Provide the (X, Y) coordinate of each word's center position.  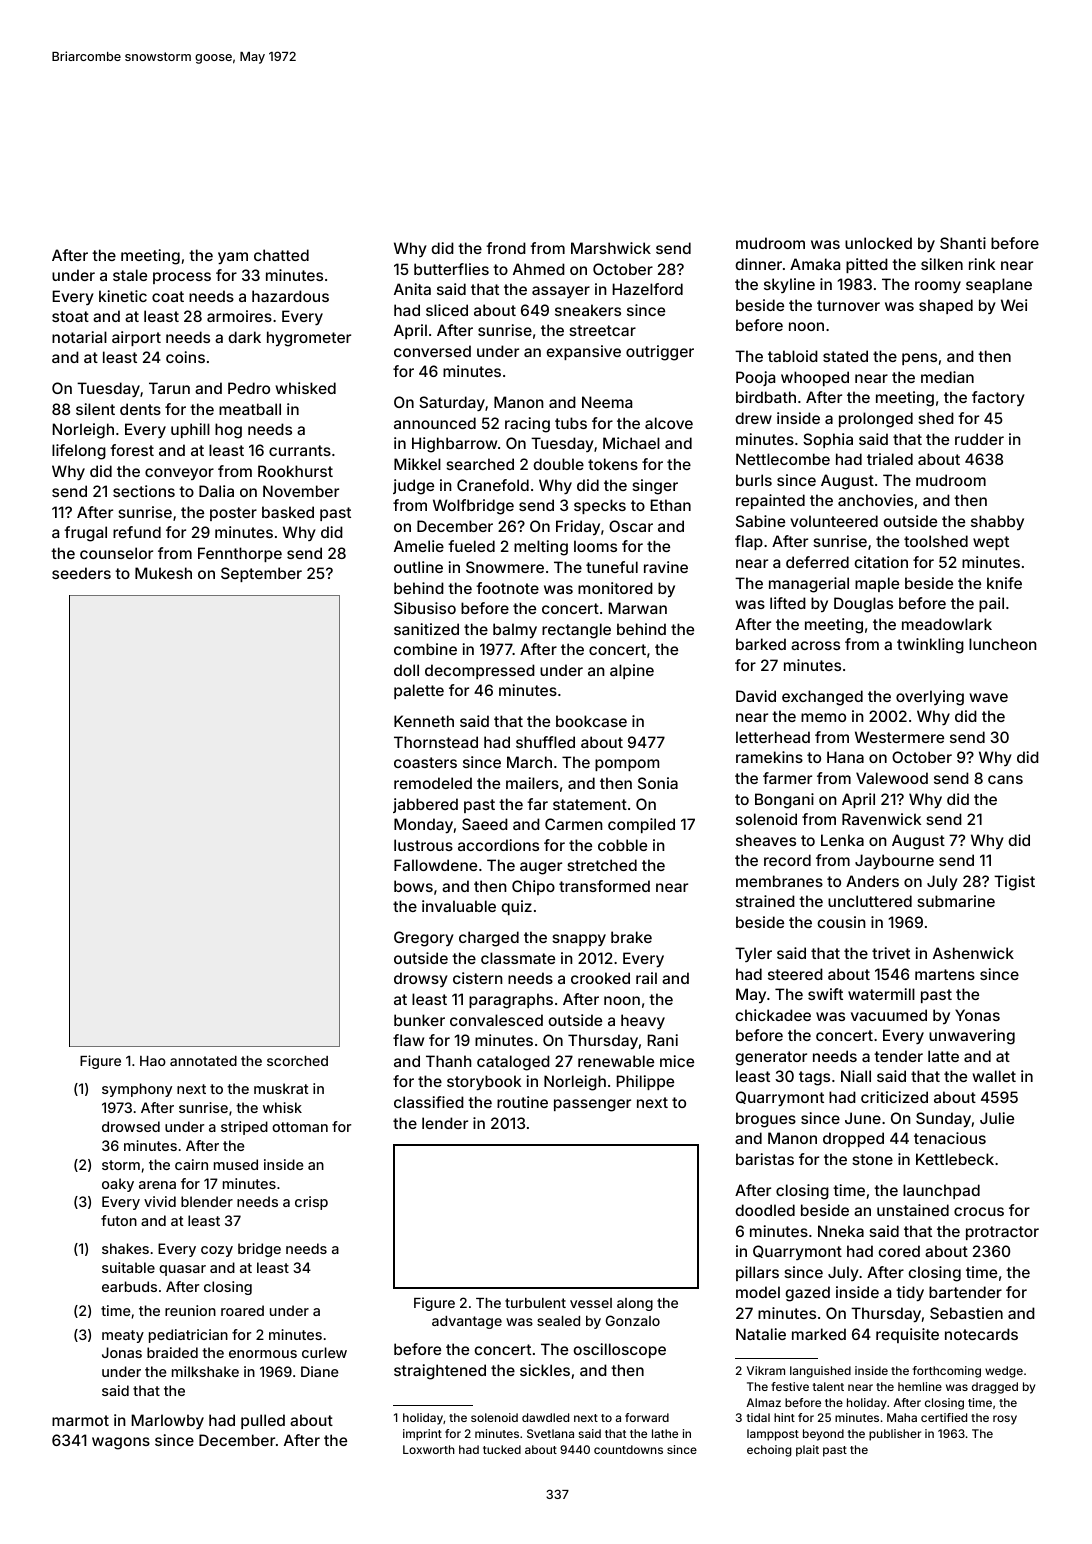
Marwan (638, 608)
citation (881, 562)
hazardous (290, 296)
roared (242, 1310)
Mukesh (163, 573)
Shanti (963, 243)
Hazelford (648, 289)
